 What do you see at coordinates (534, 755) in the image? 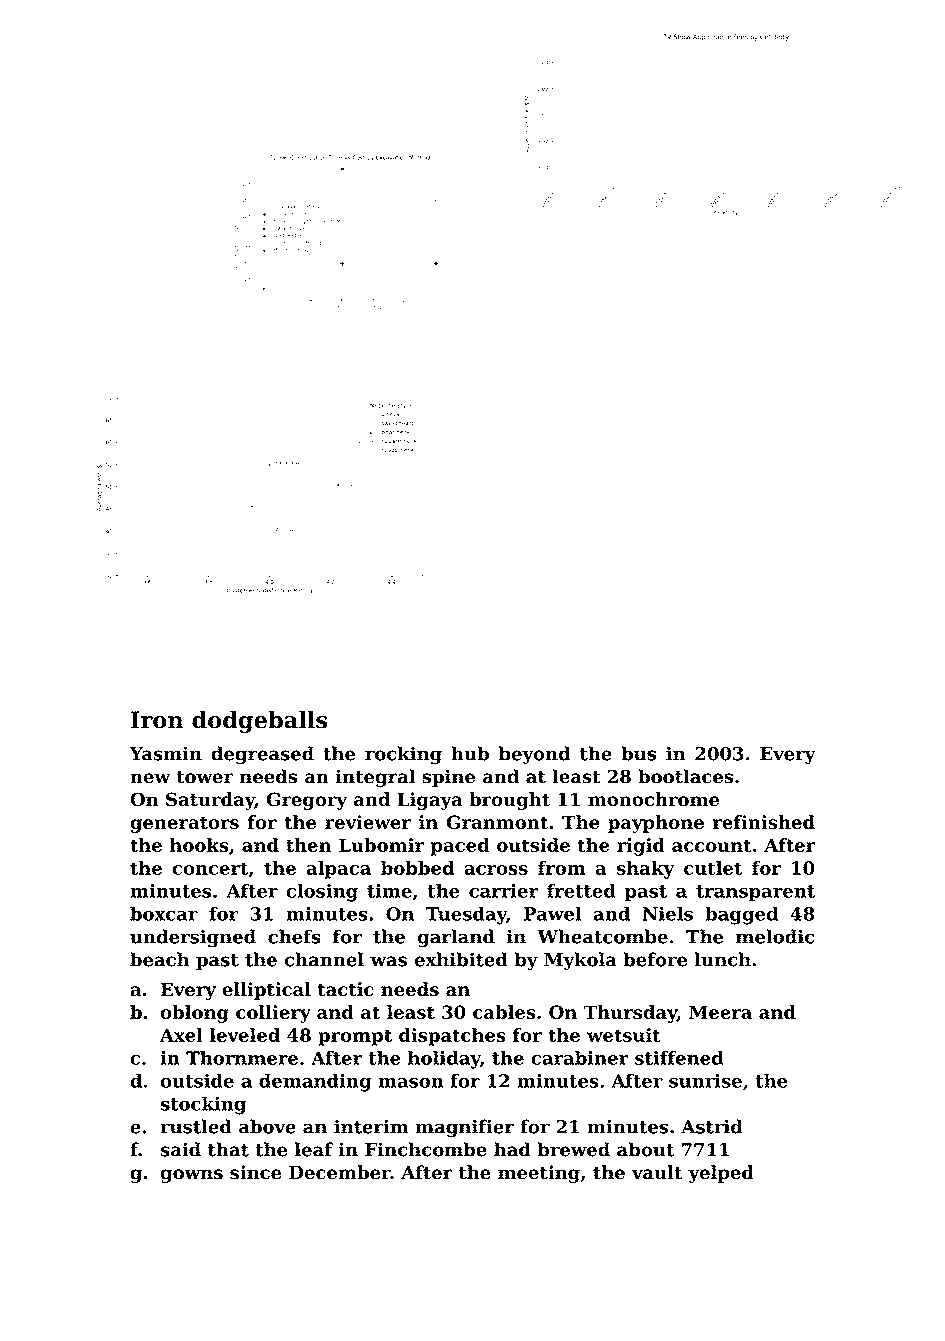
I see `beyond` at bounding box center [534, 755].
